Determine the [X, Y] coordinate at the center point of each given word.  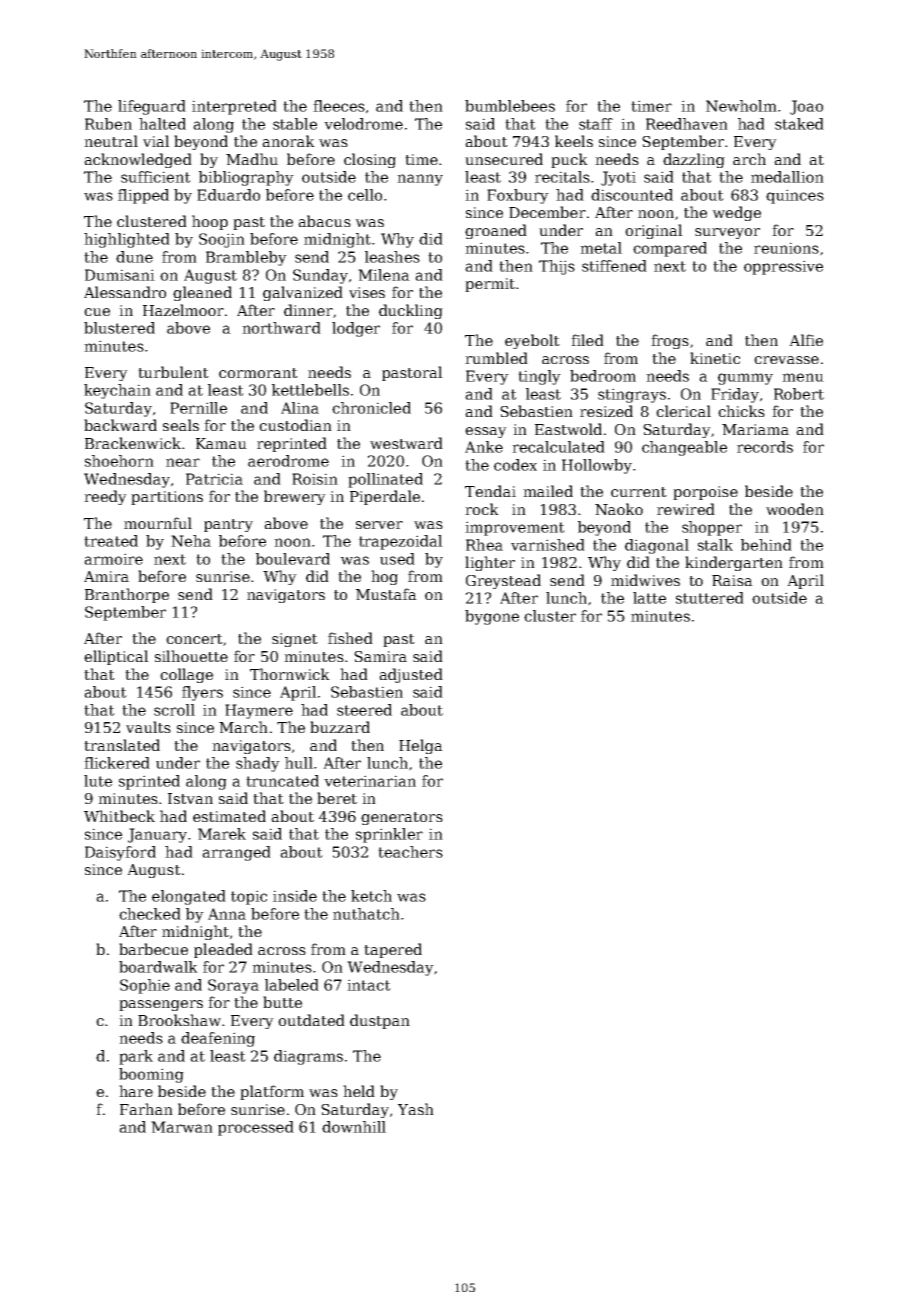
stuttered [710, 598]
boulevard [293, 559]
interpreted [234, 107]
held [359, 1091]
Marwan [182, 1127]
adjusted [411, 675]
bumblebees [510, 106]
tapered [393, 950]
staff [596, 124]
